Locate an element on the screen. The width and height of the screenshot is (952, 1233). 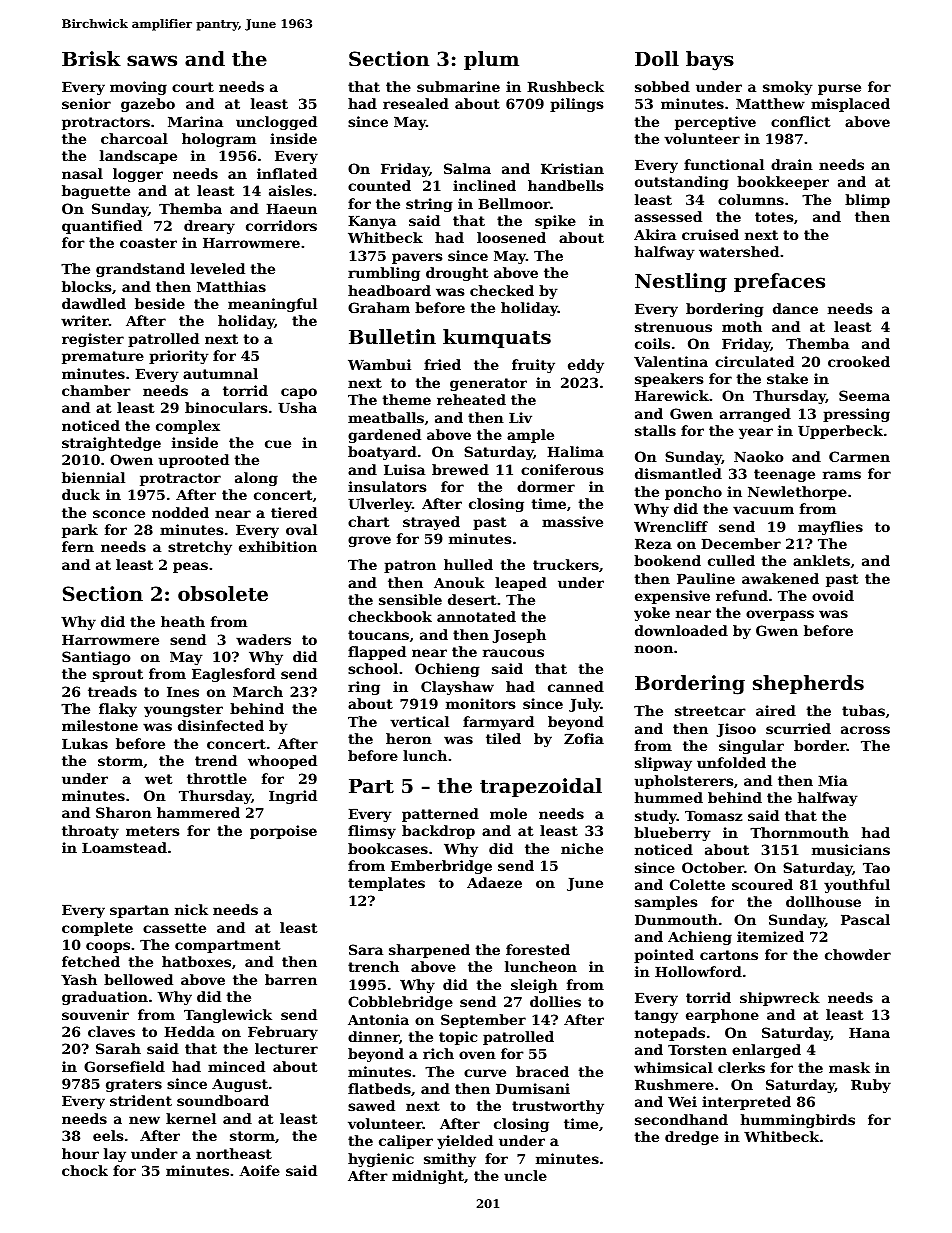
Mia is located at coordinates (833, 780).
